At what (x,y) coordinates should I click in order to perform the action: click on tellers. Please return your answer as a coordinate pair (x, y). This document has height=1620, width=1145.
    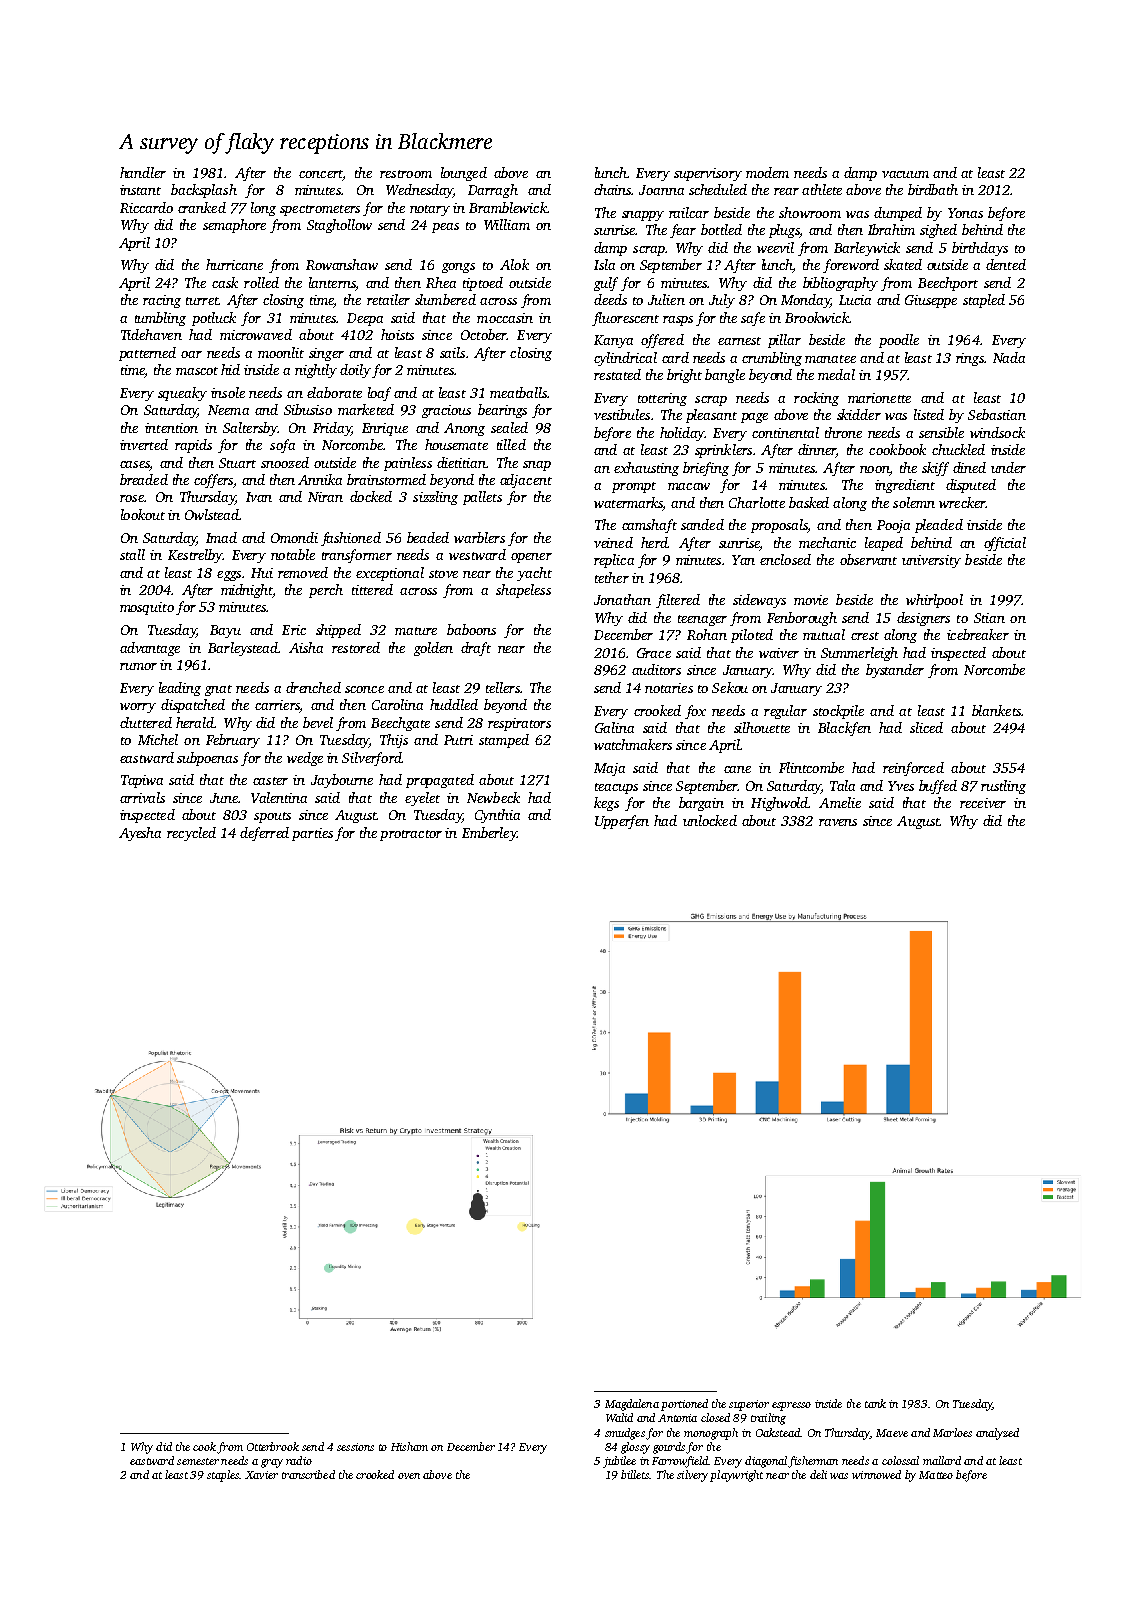
    Looking at the image, I should click on (503, 687).
